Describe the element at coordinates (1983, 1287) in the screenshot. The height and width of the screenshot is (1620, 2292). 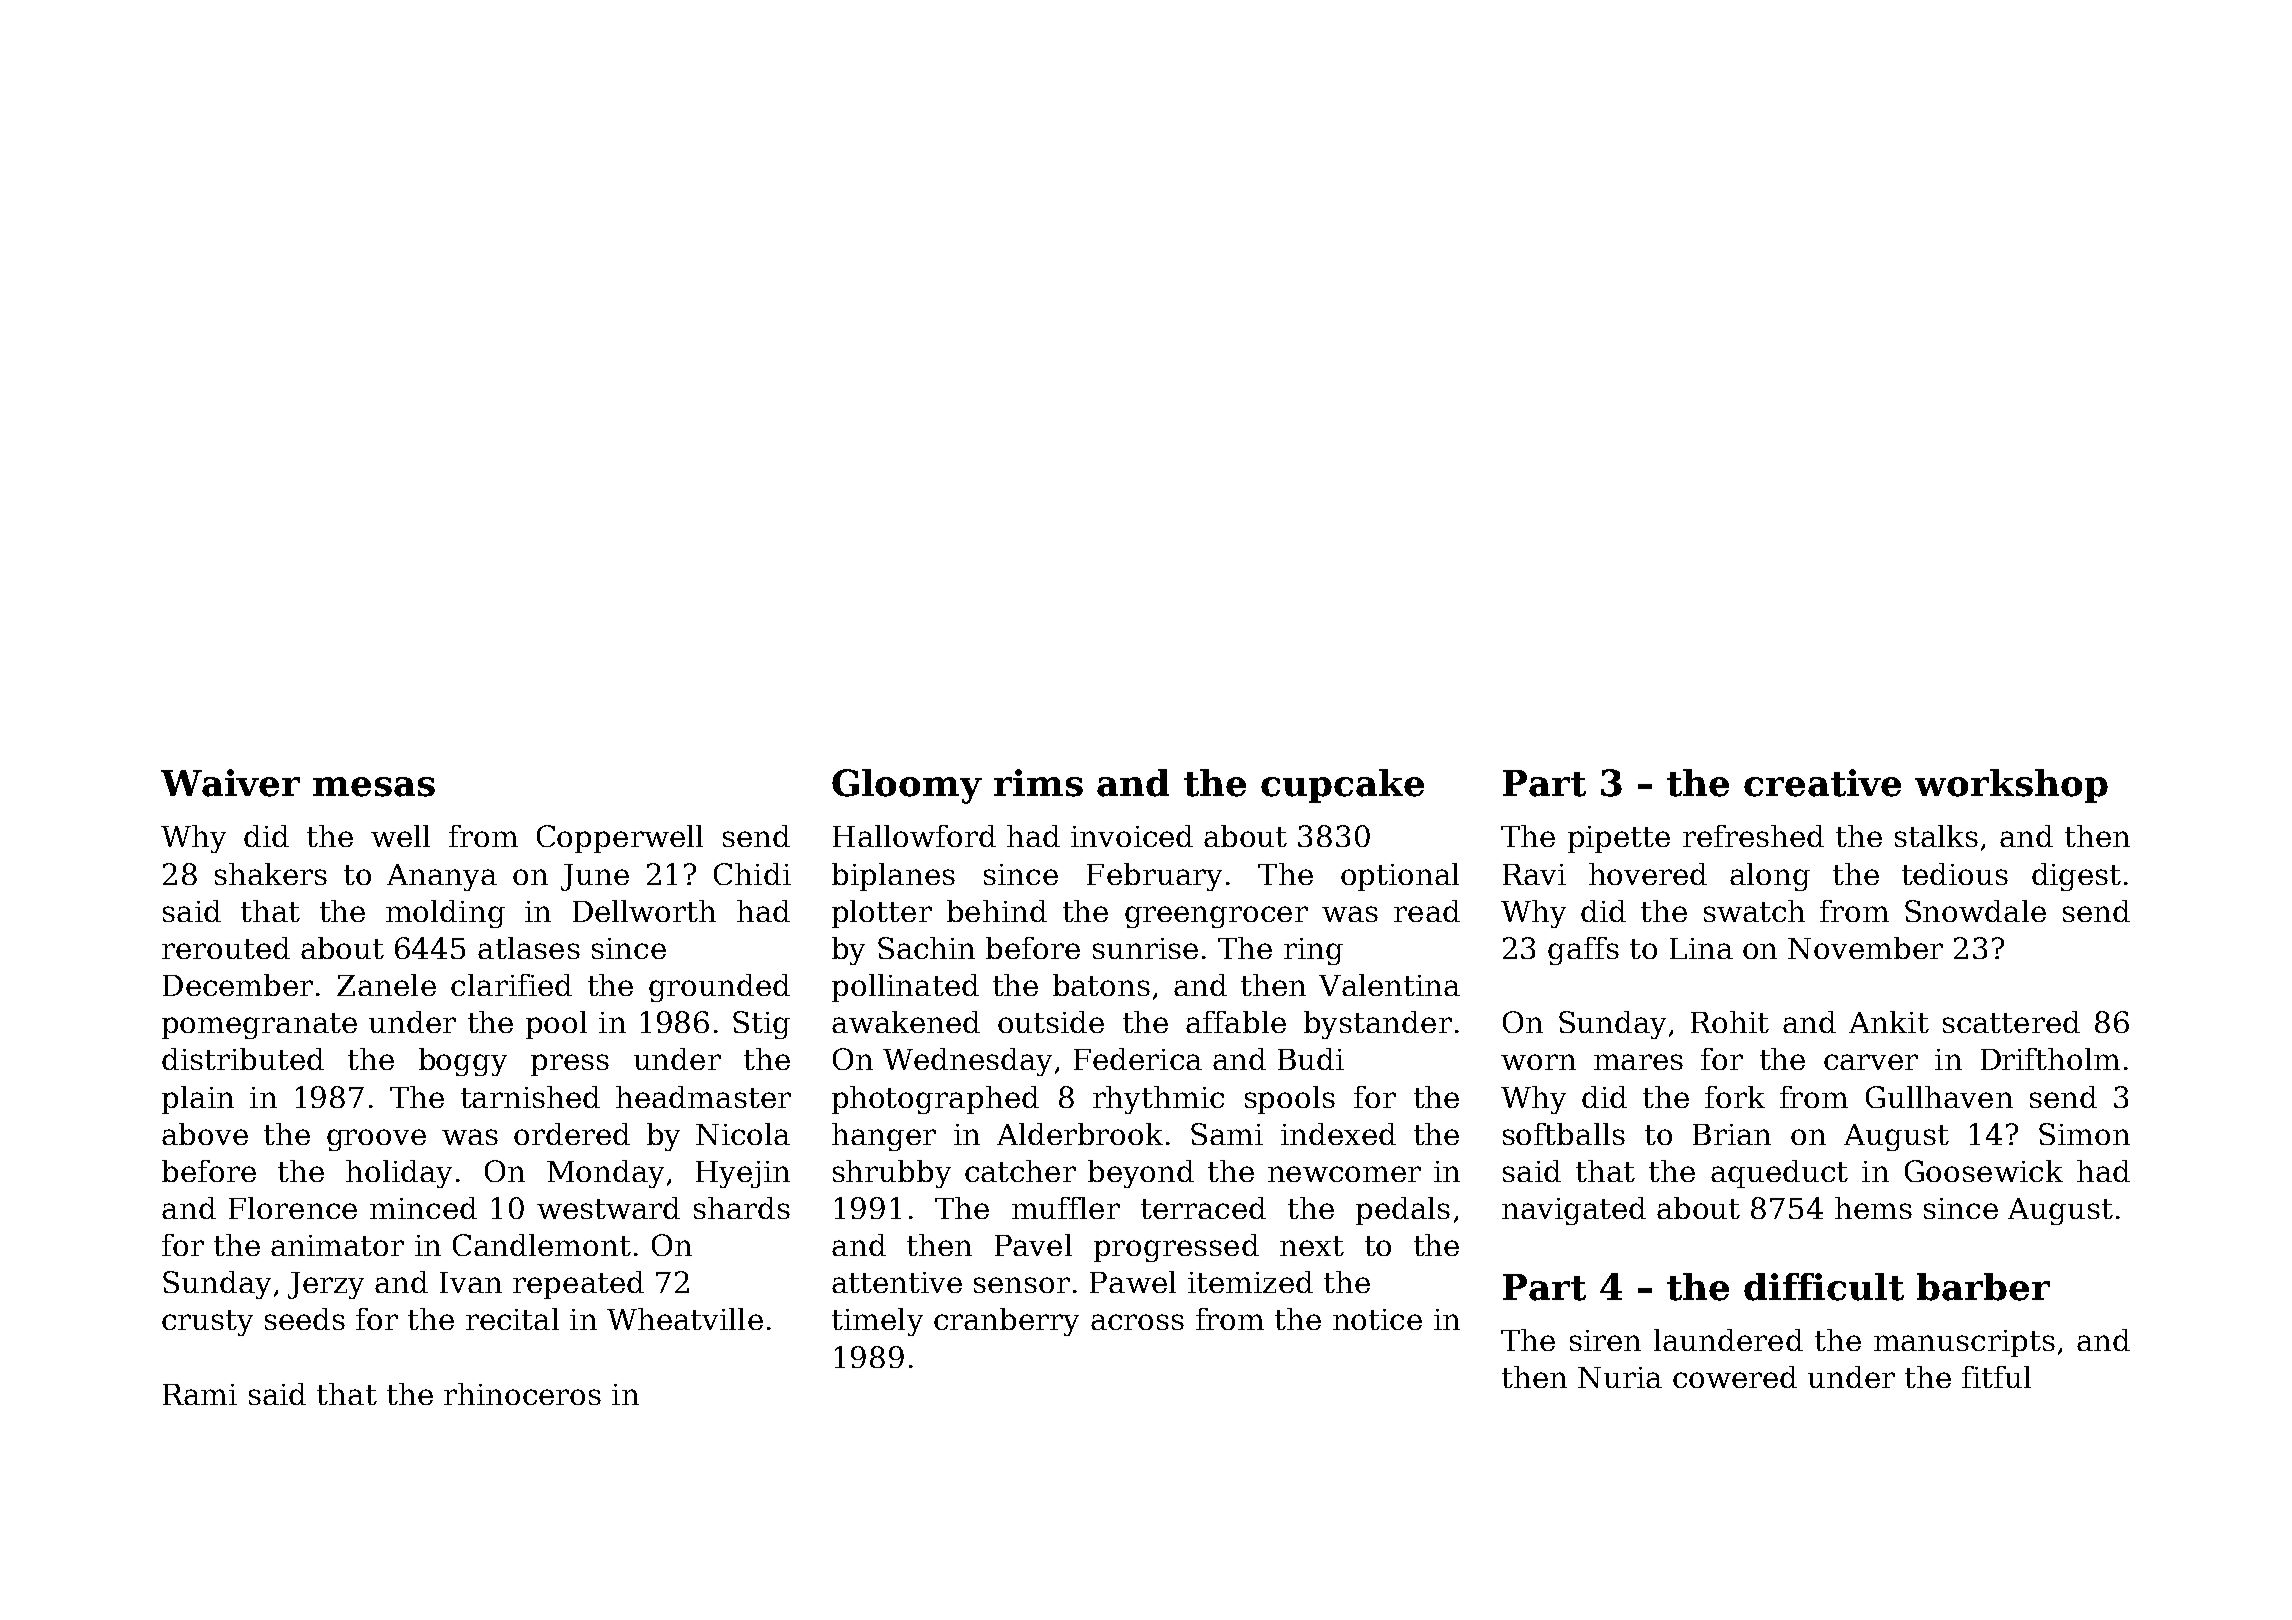
I see `barber` at that location.
